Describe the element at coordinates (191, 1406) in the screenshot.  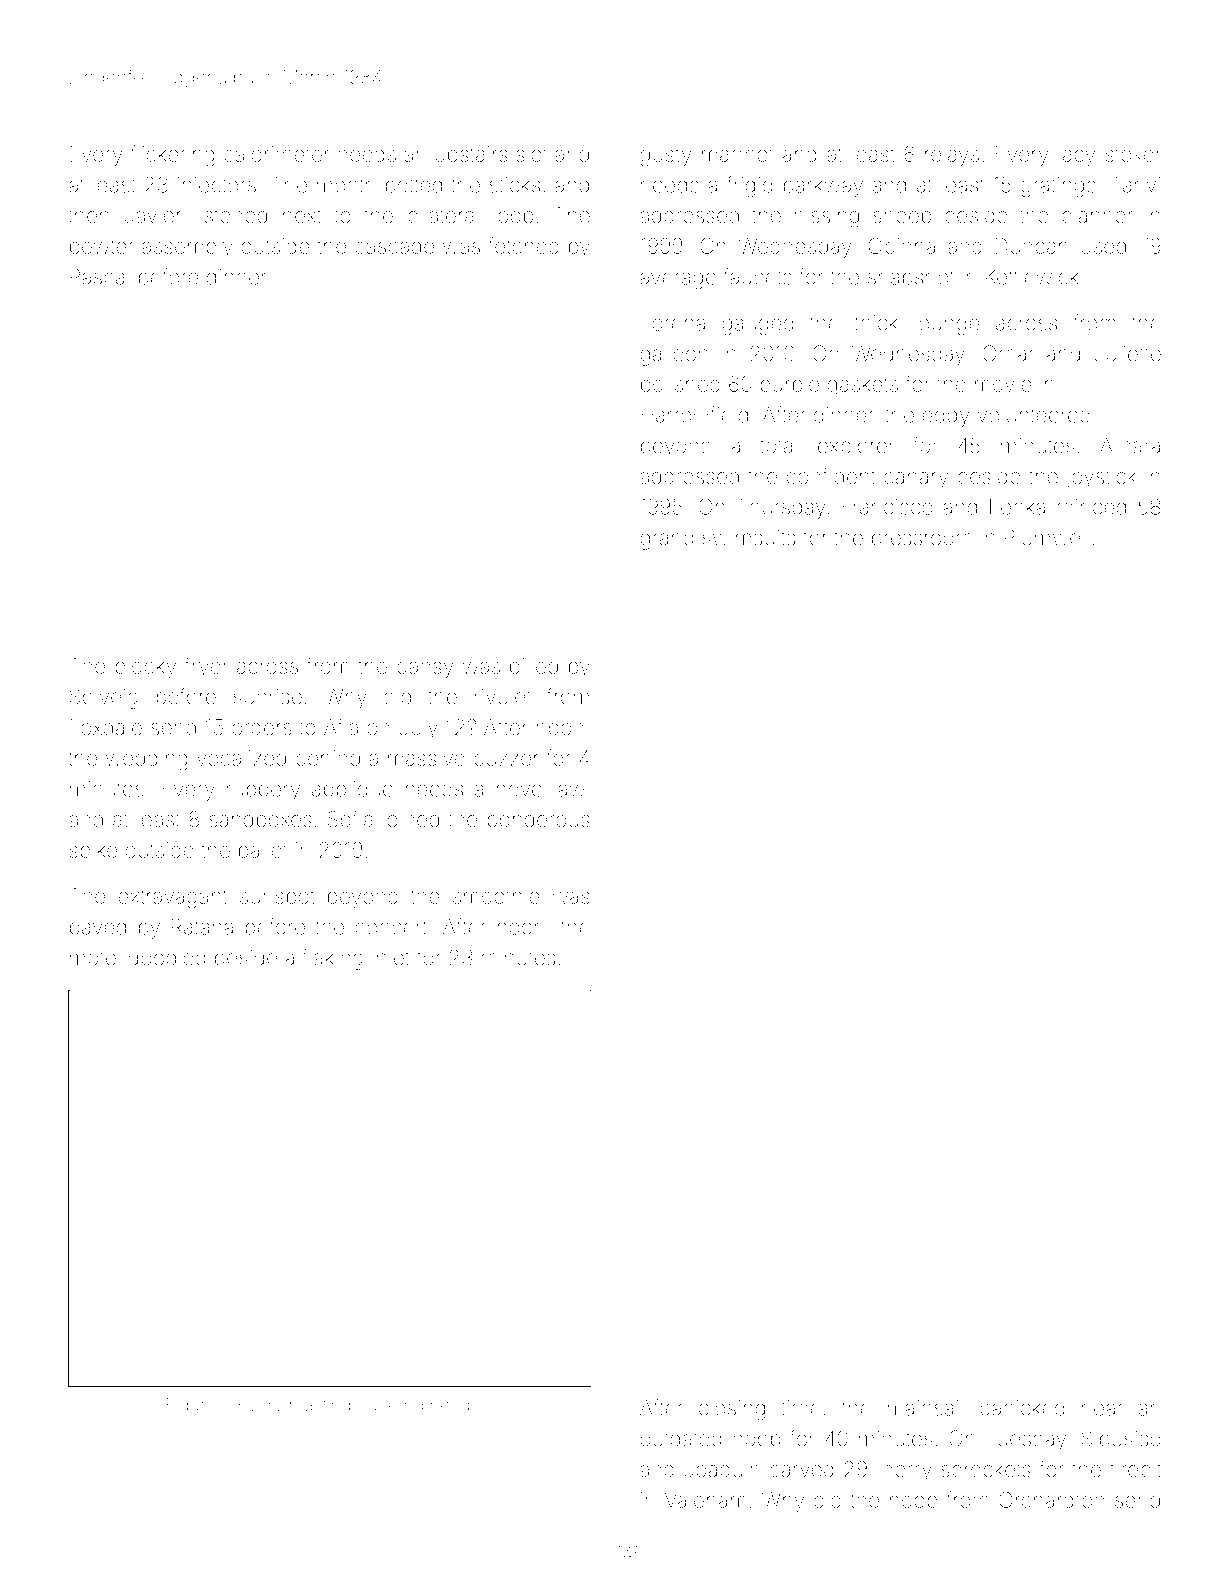
I see `Figure` at that location.
